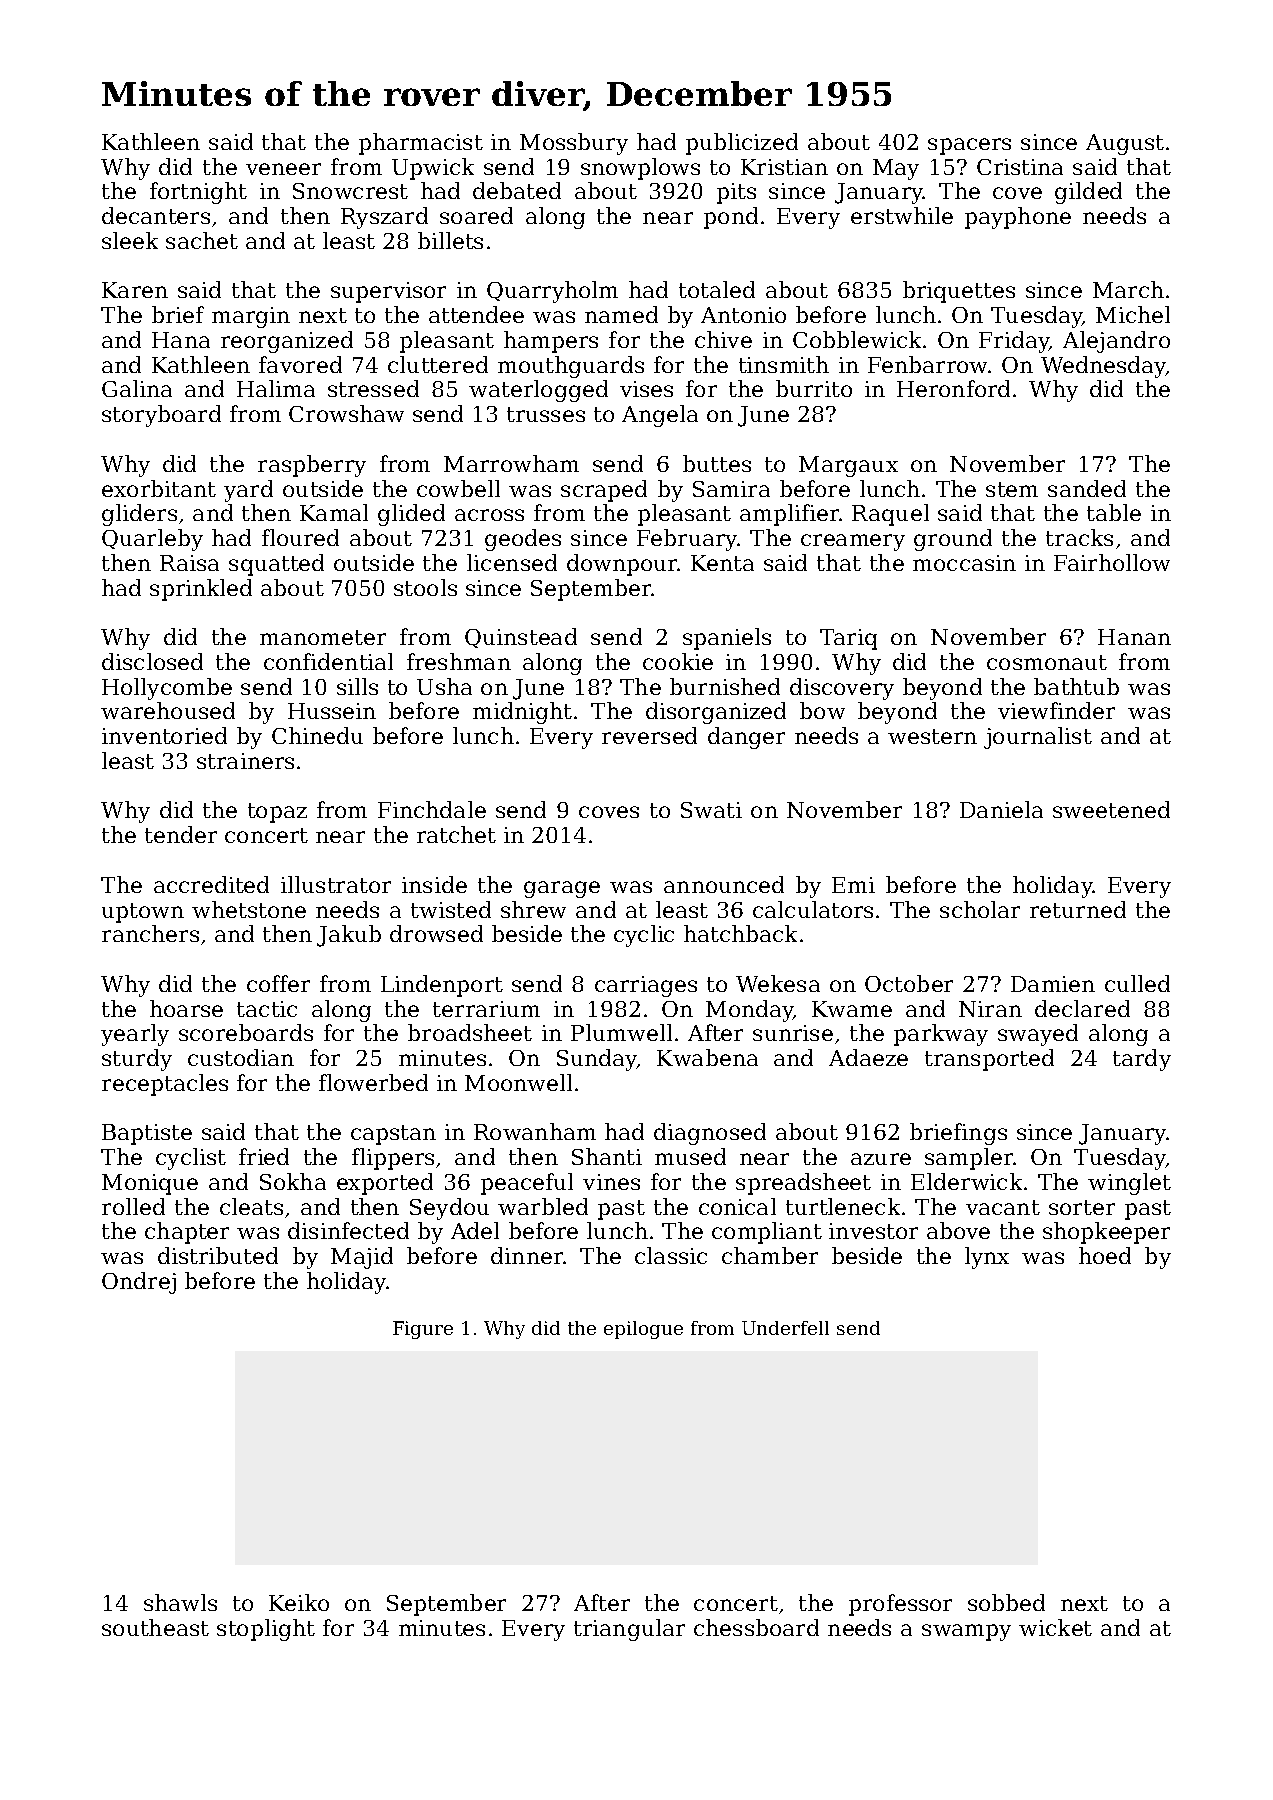  I want to click on squatted, so click(276, 565).
